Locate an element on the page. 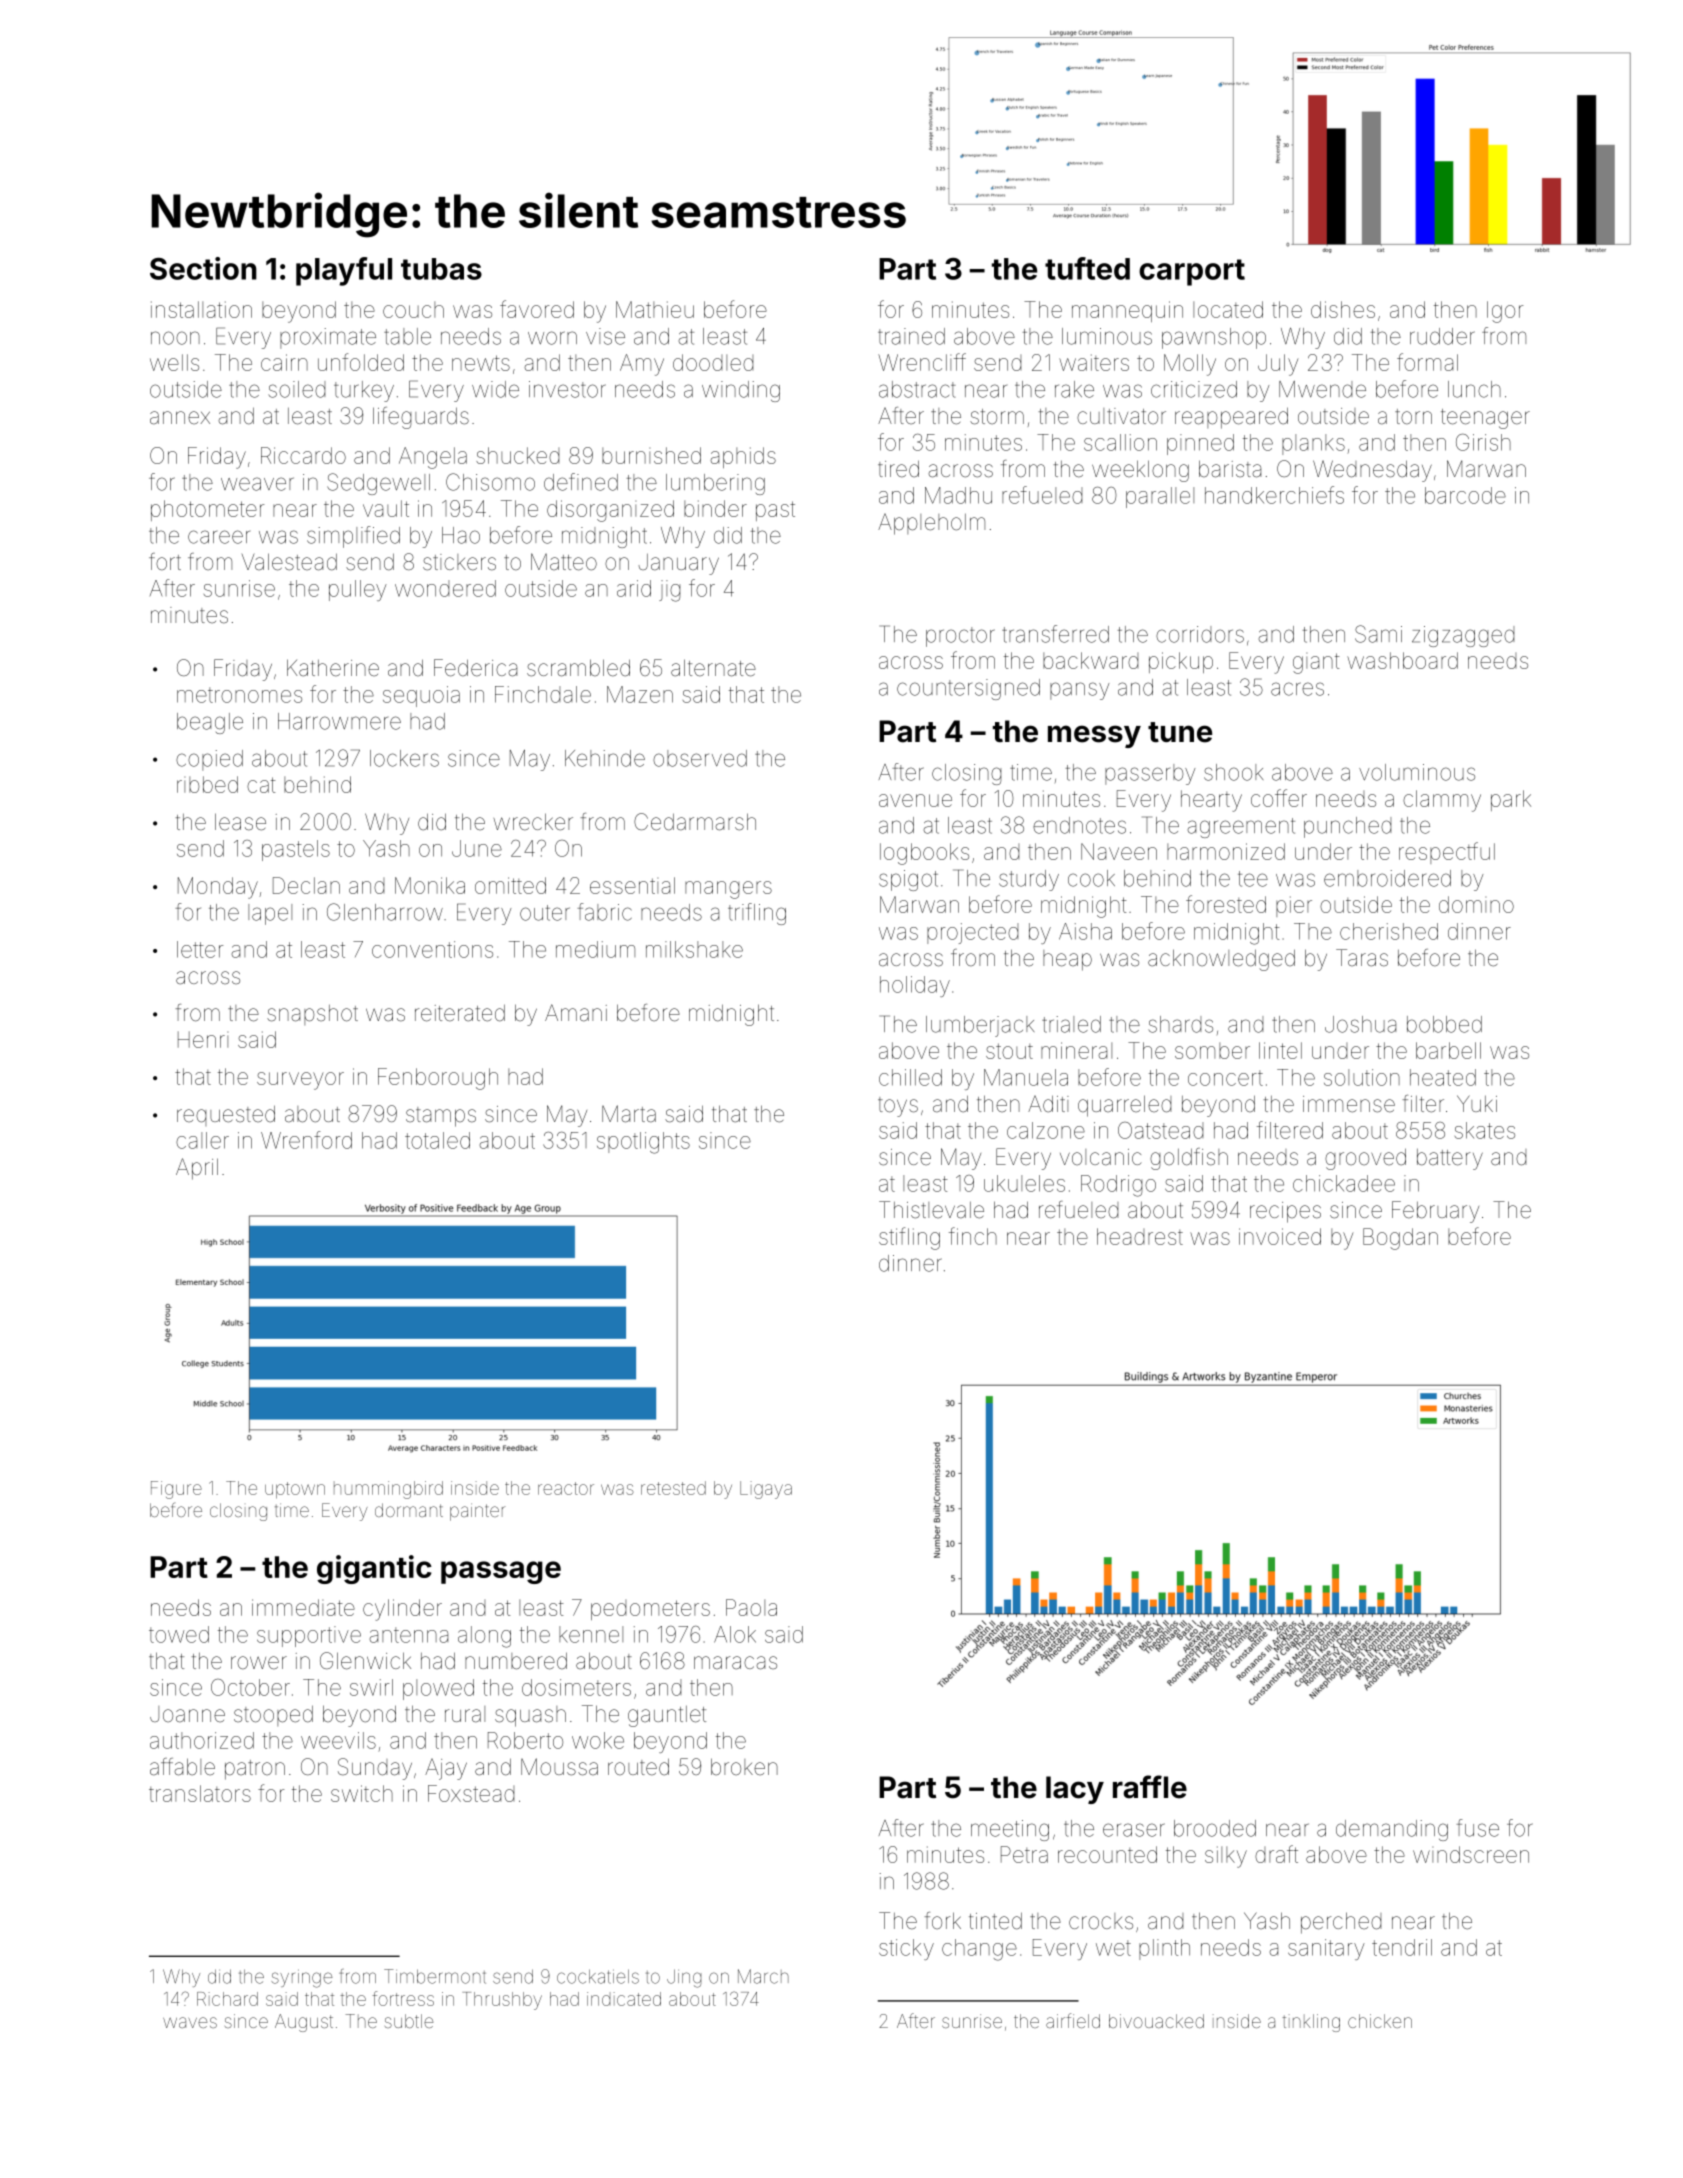 Image resolution: width=1683 pixels, height=2178 pixels. airfield is located at coordinates (1073, 2020).
